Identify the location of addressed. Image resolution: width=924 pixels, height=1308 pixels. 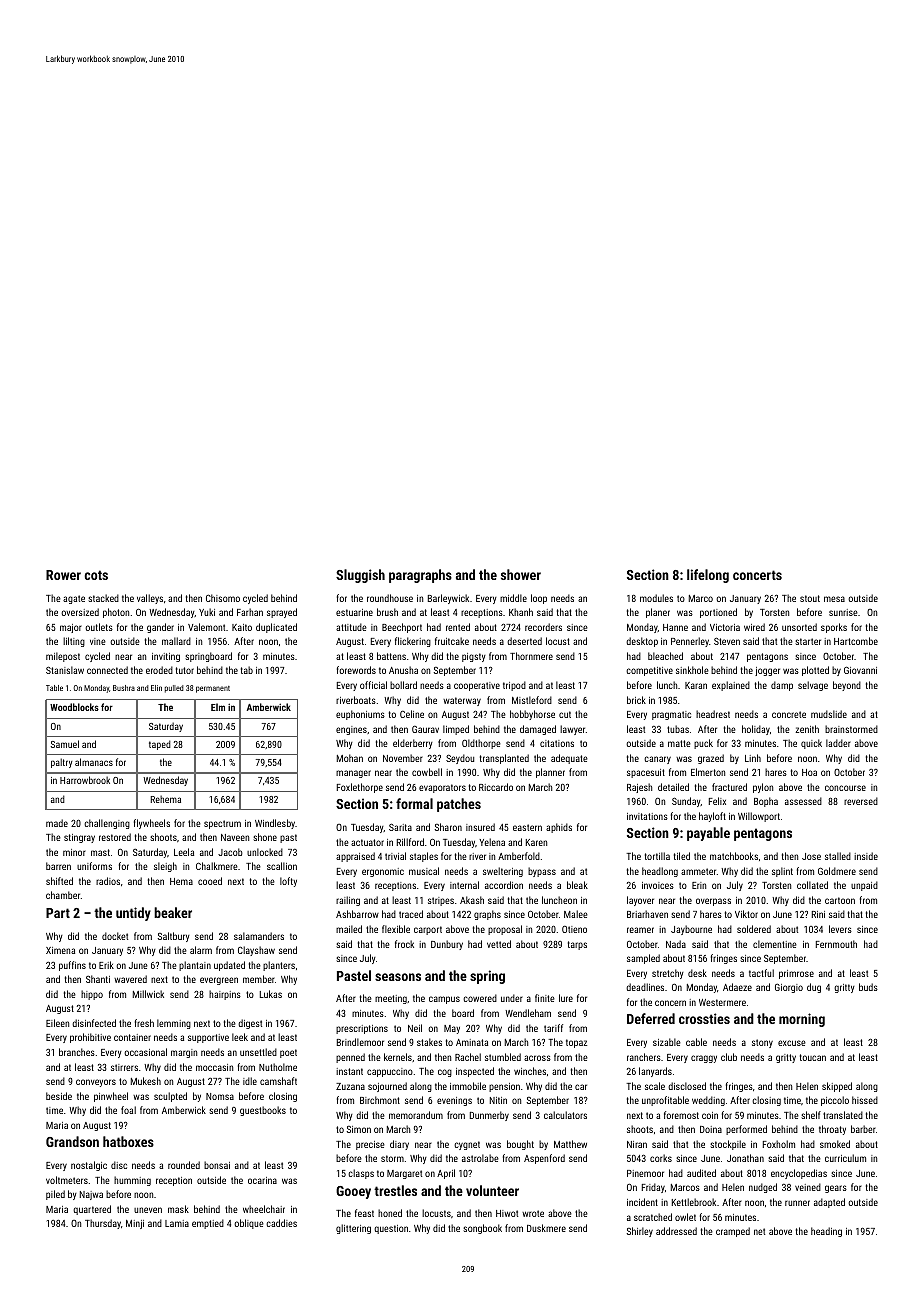
(676, 1231).
